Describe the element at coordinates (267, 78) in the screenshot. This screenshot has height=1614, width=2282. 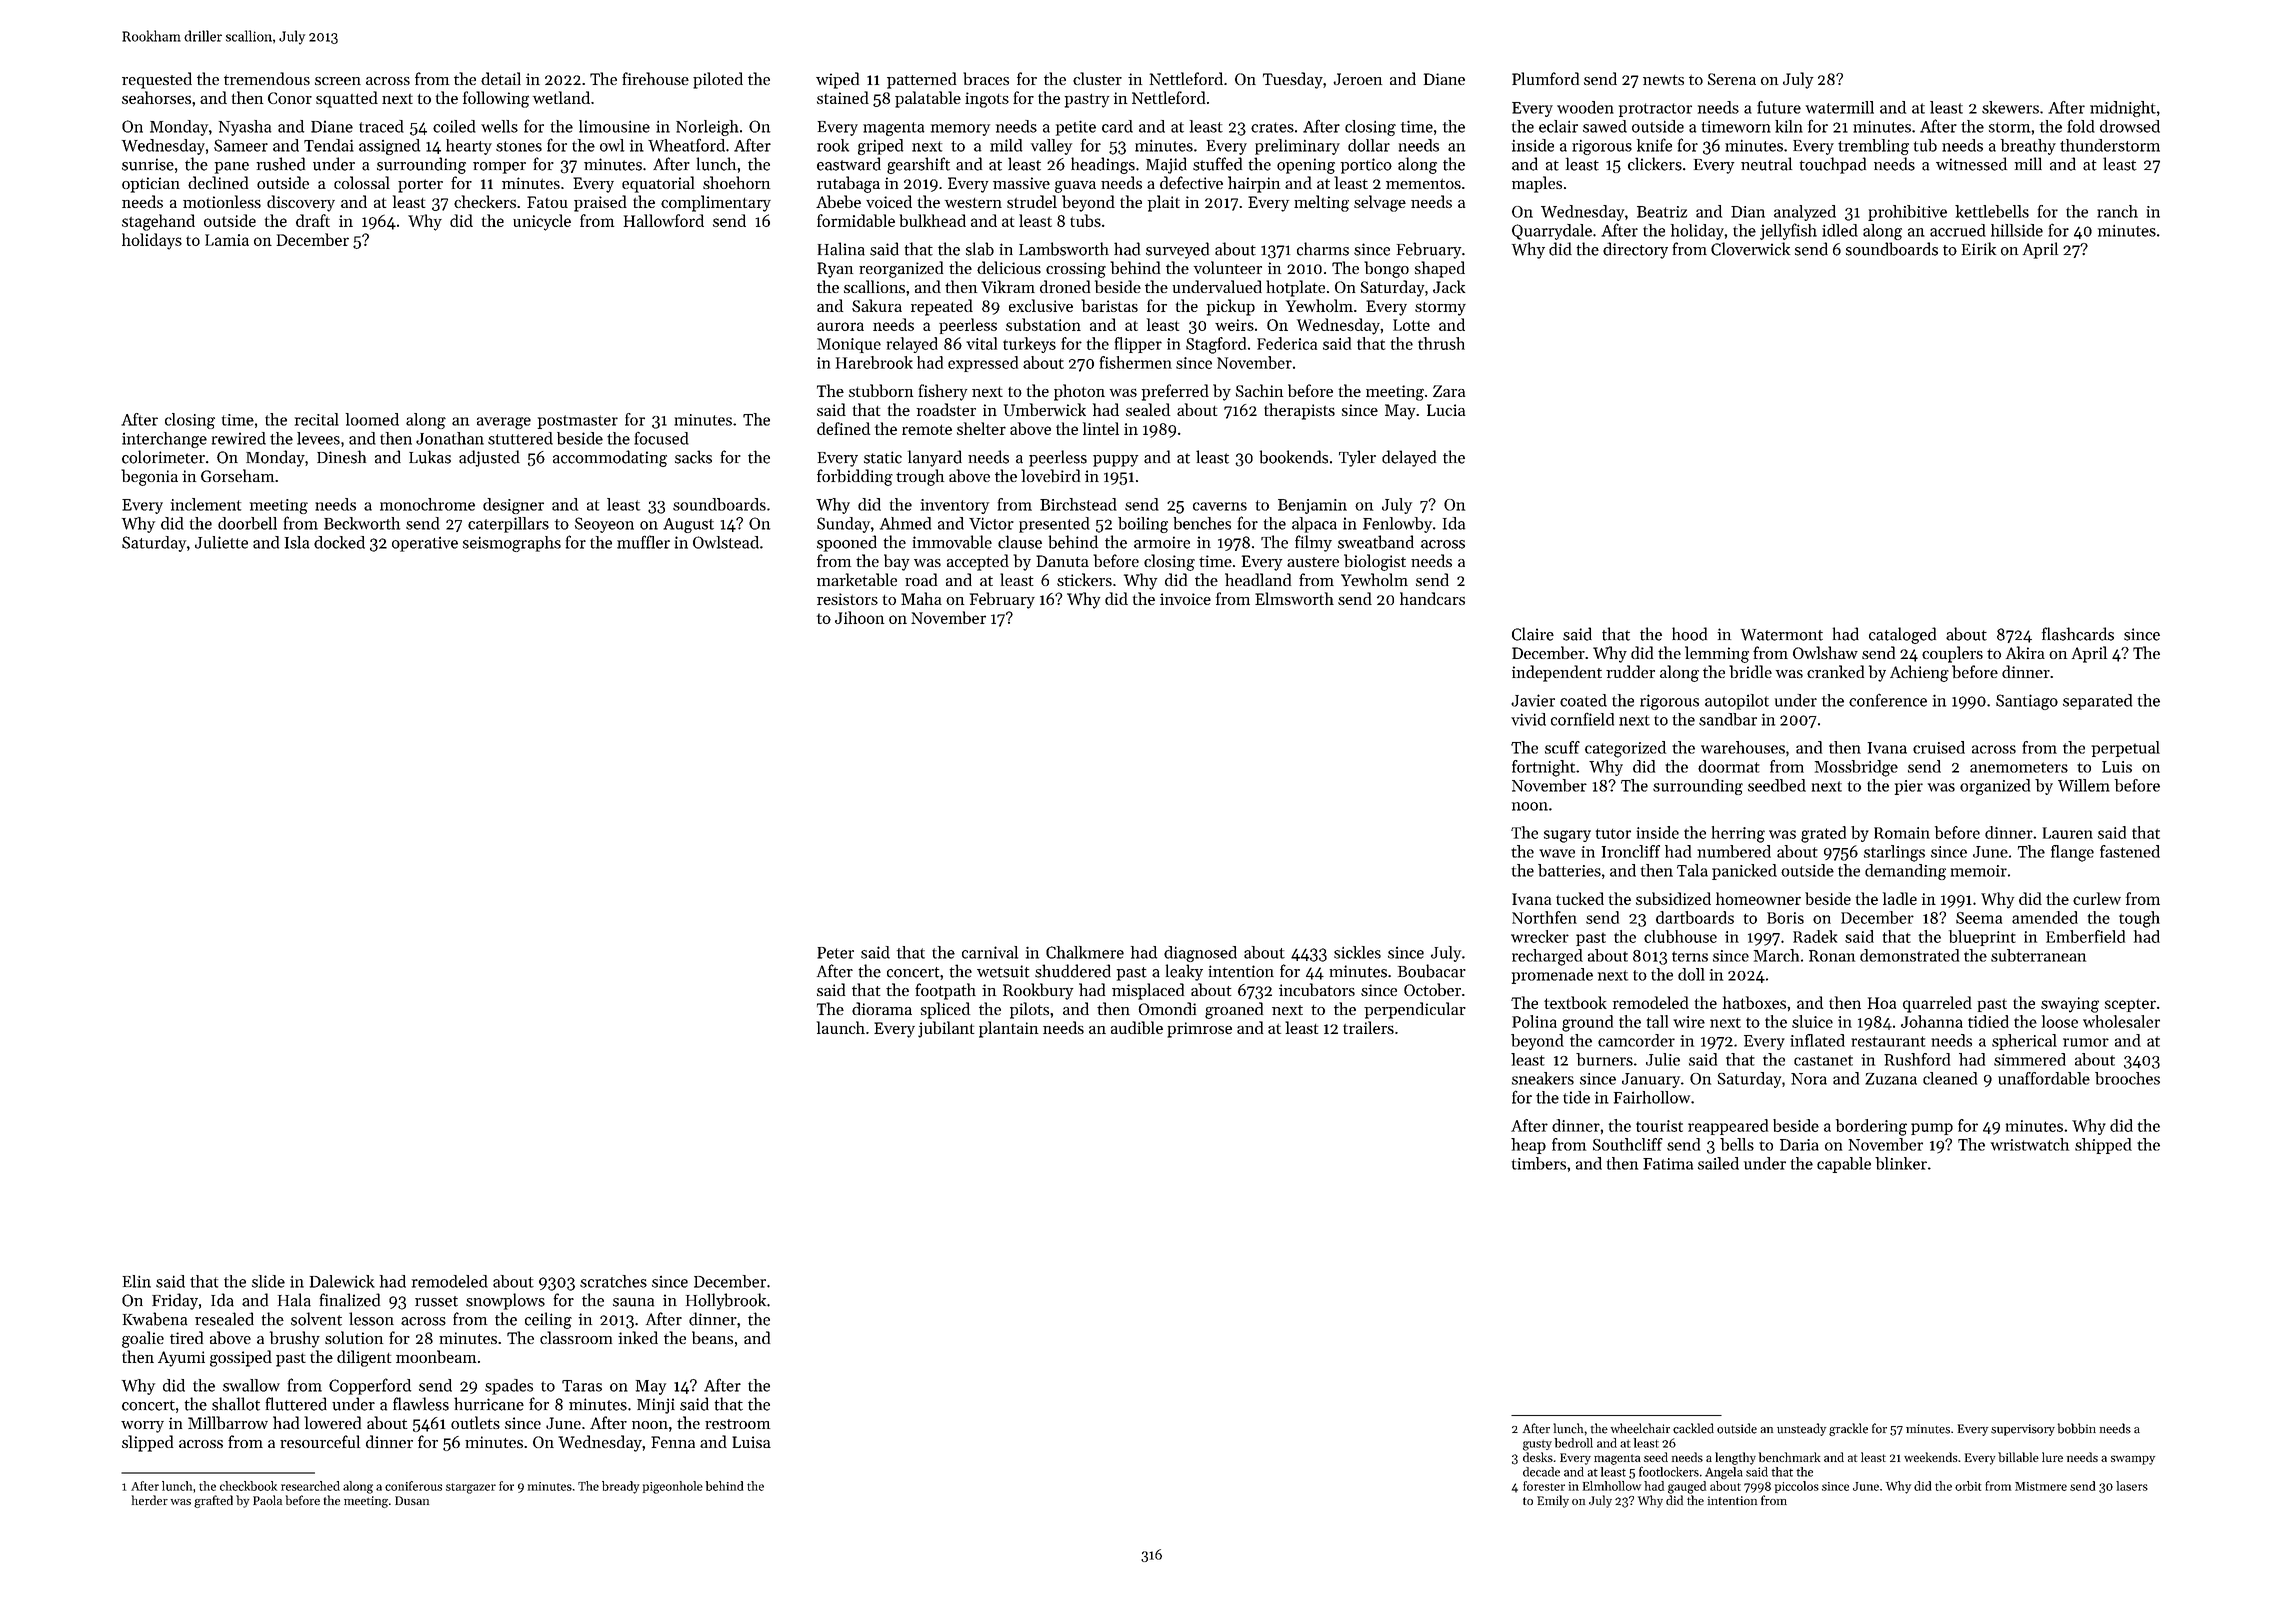
I see `tremendous` at that location.
